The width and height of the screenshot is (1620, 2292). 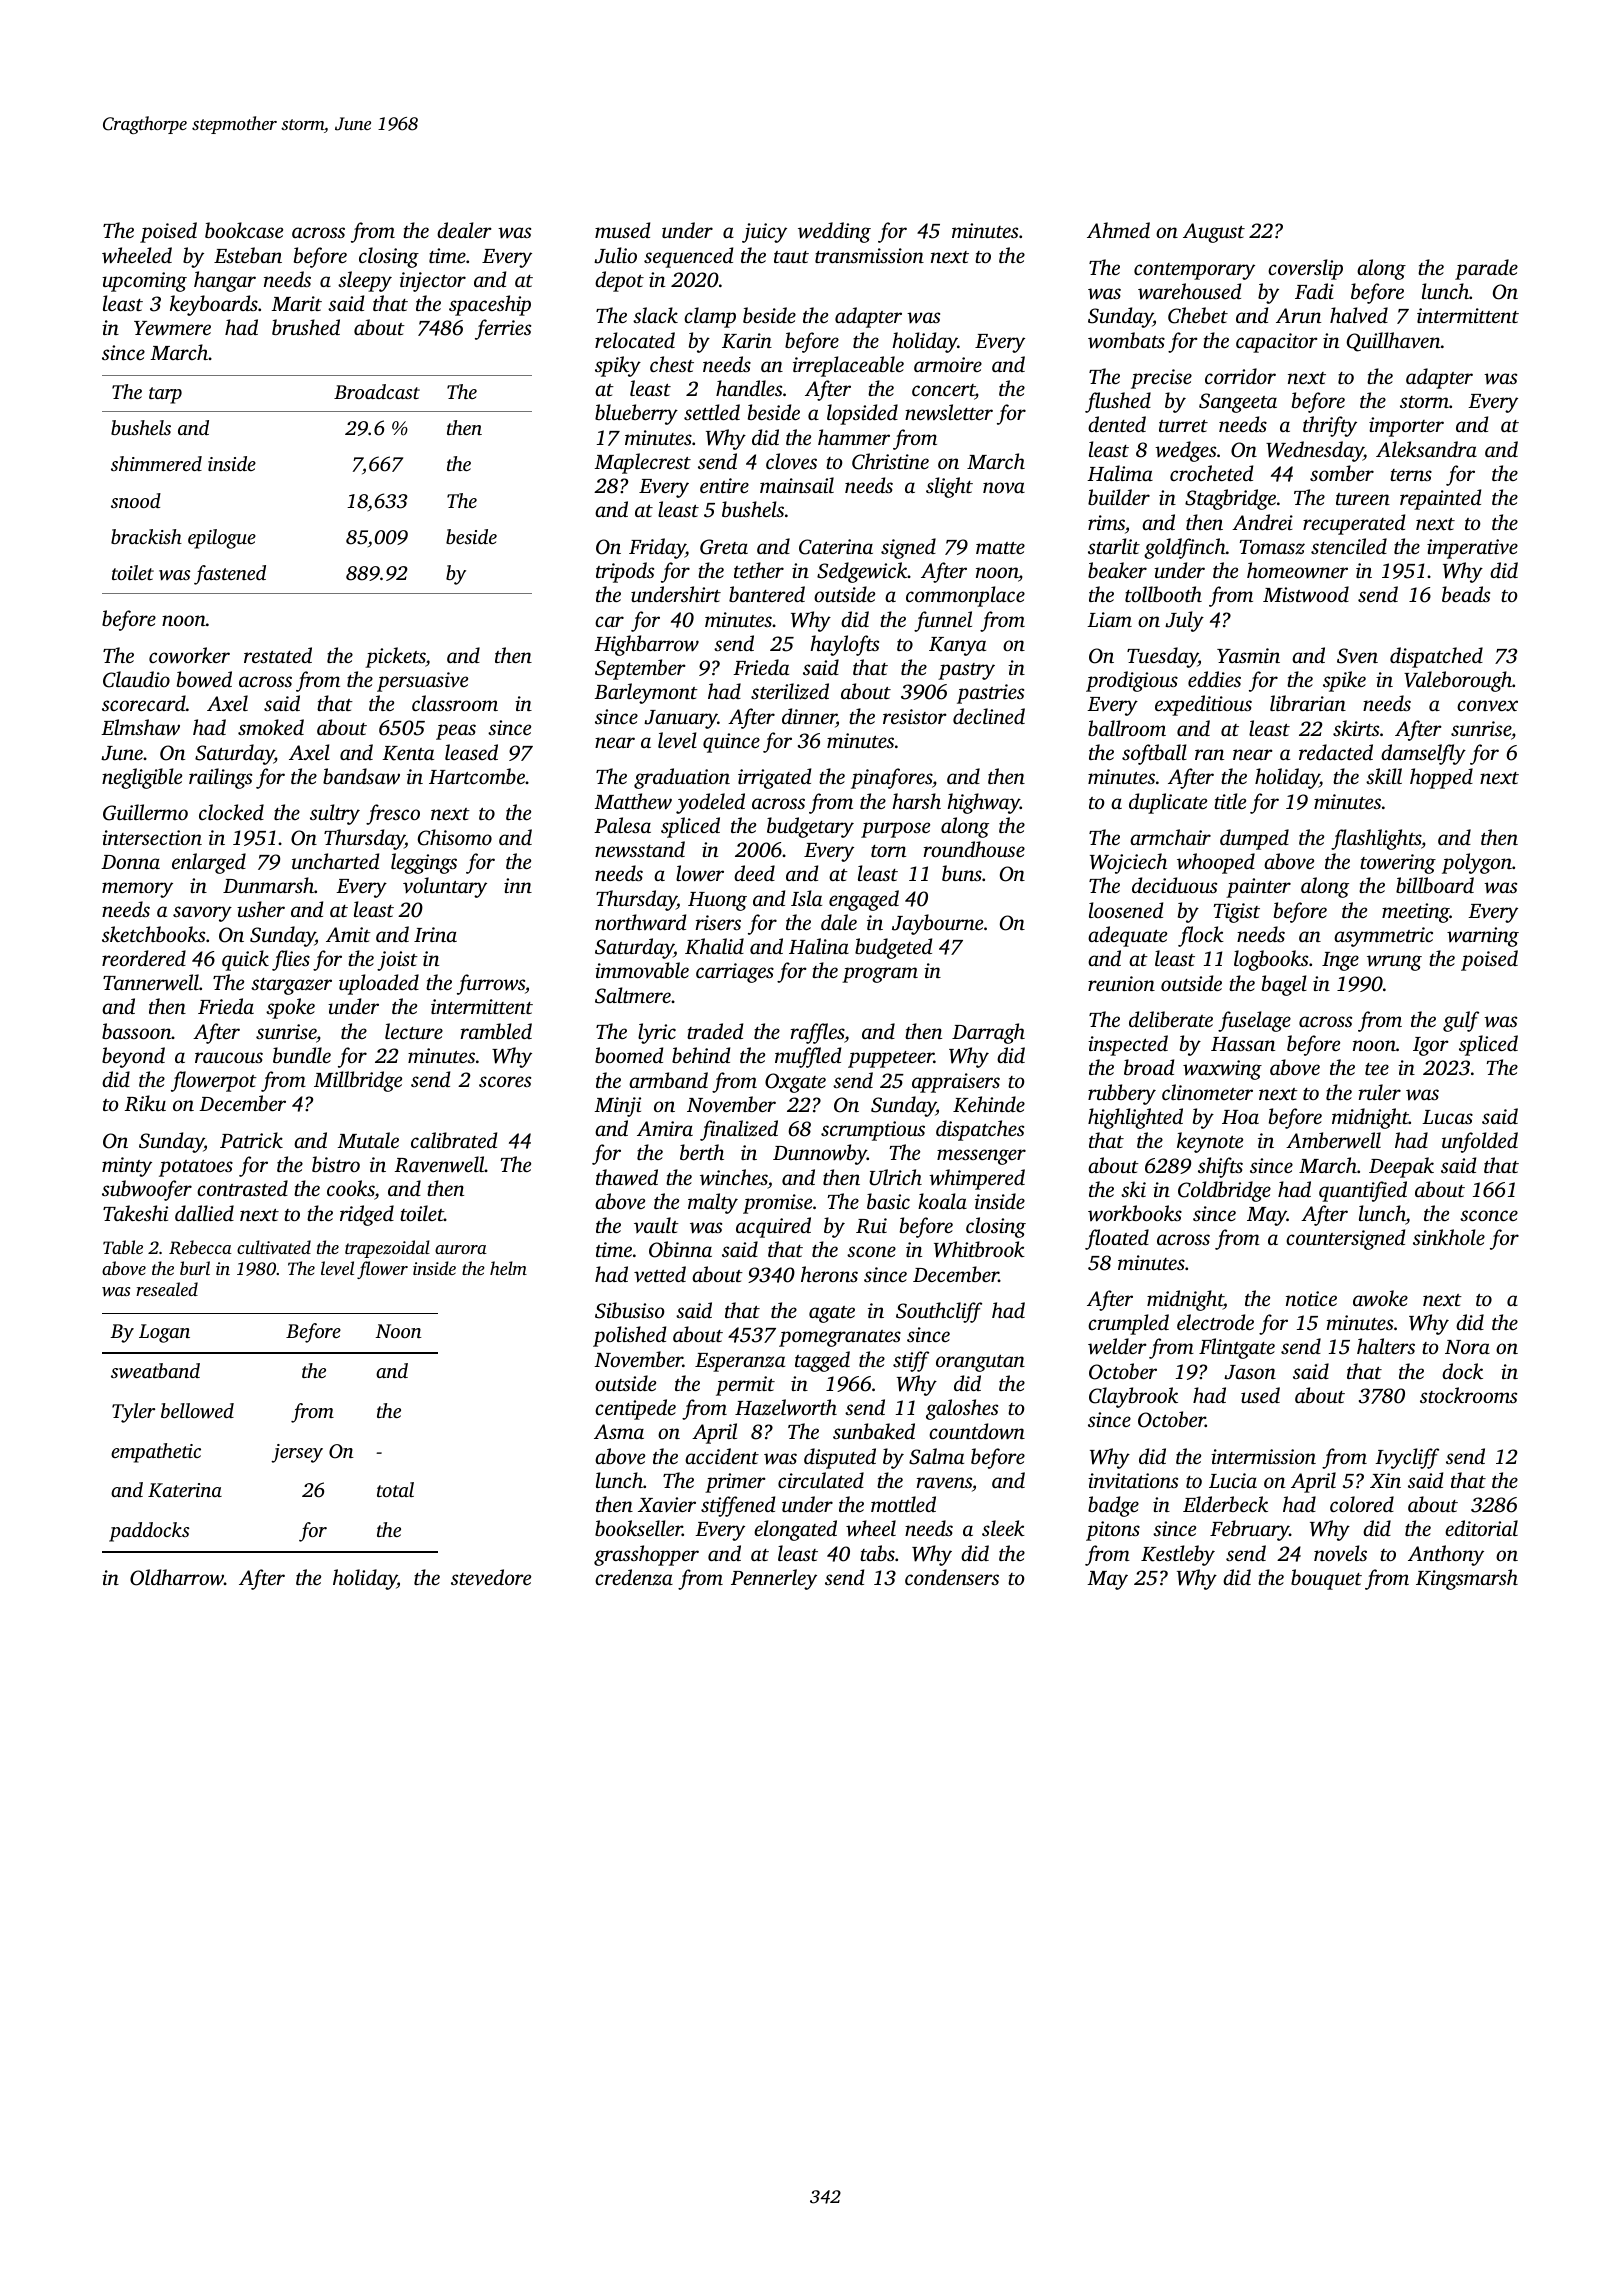 I want to click on condensers, so click(x=952, y=1577).
